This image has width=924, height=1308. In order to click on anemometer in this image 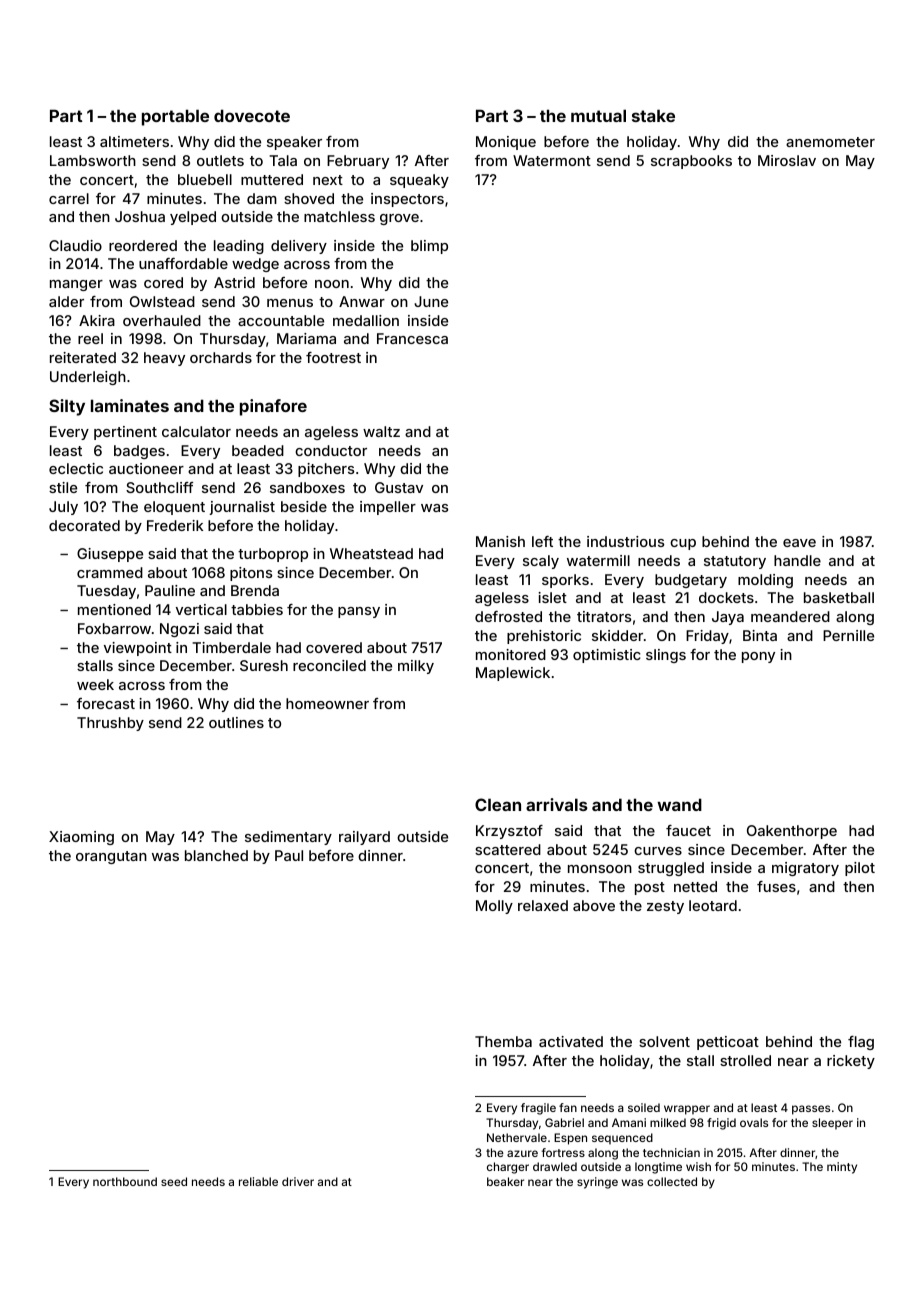, I will do `click(830, 142)`.
